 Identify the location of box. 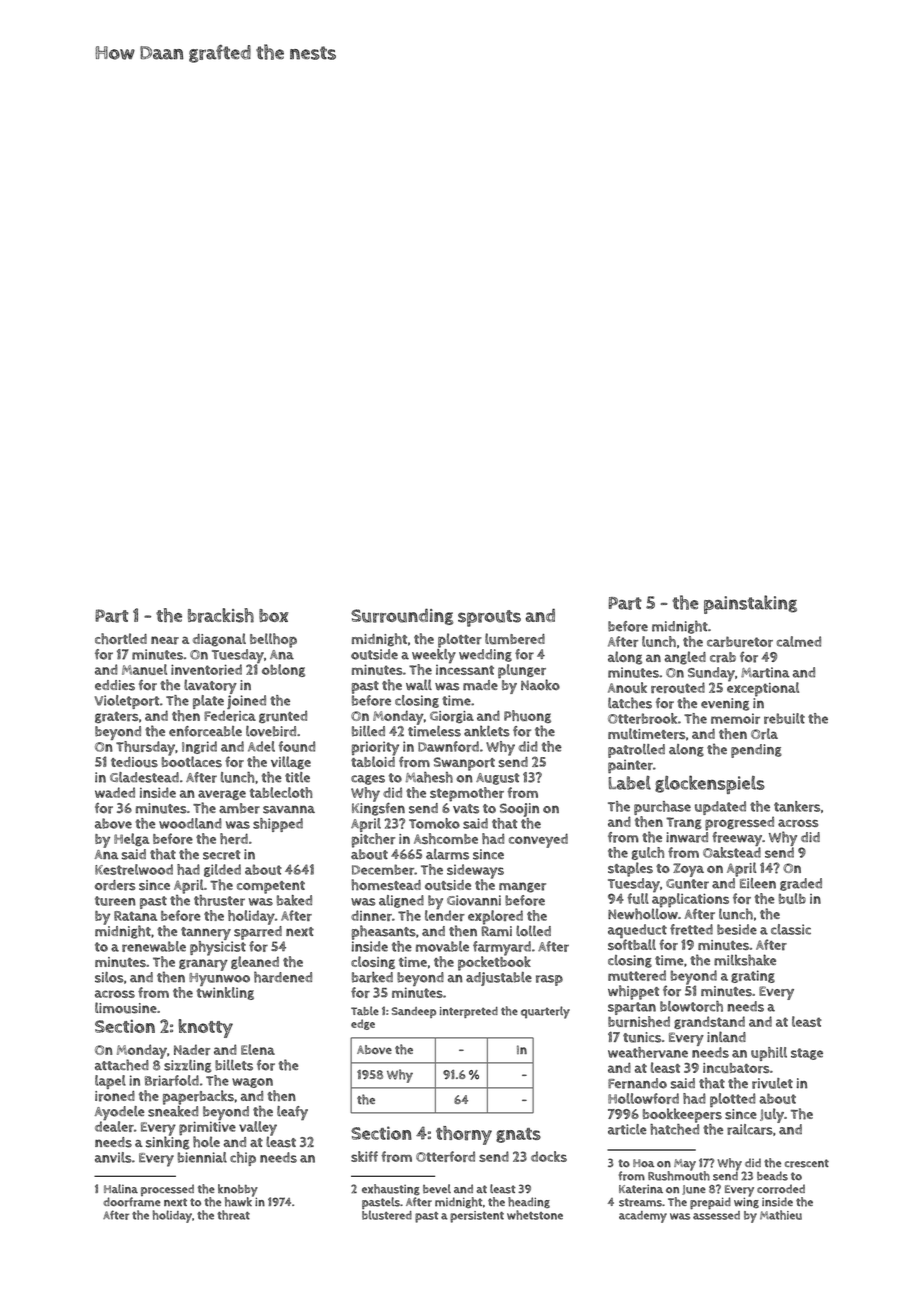
(273, 615).
